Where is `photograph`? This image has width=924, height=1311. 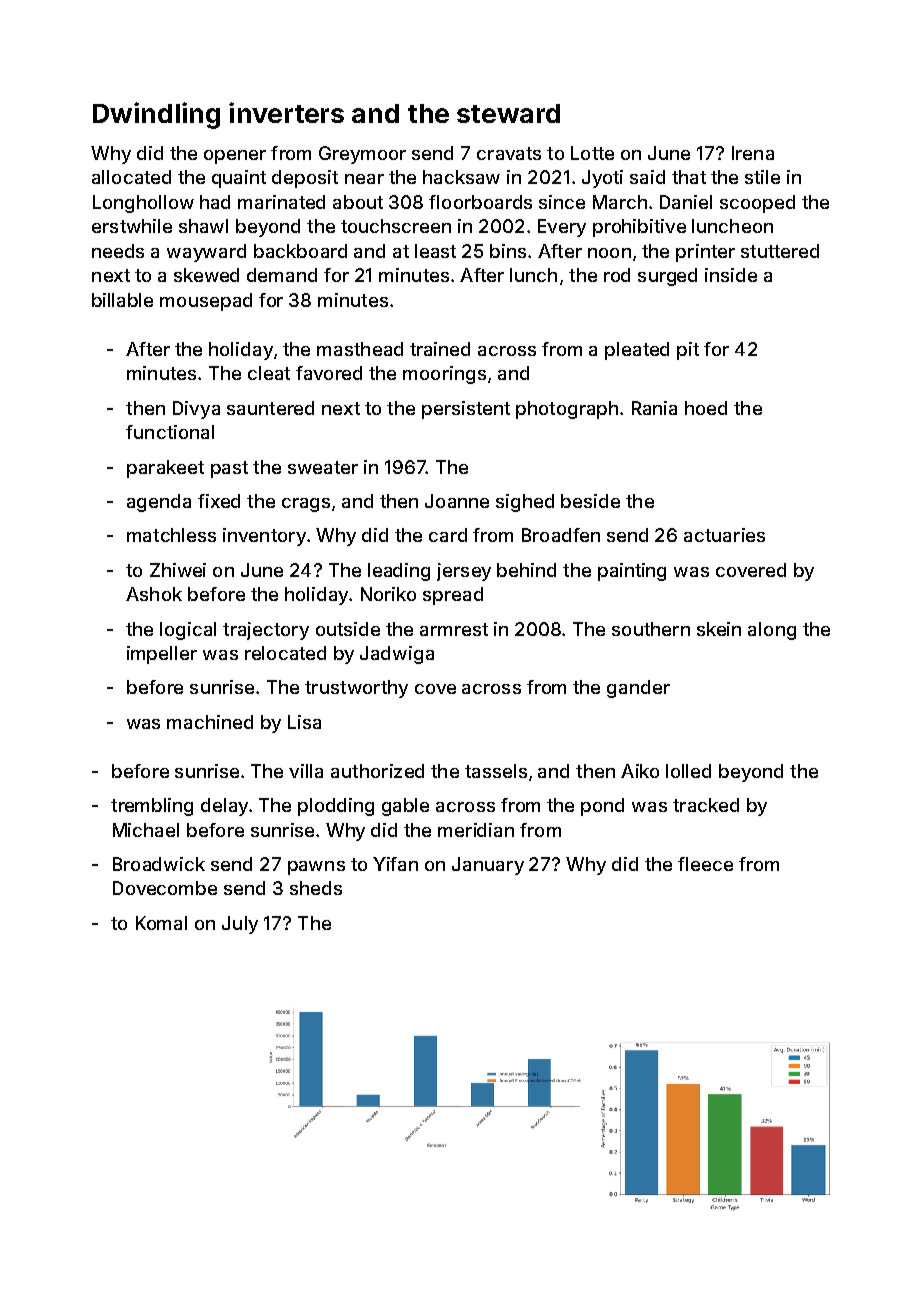
photograph is located at coordinates (567, 410).
